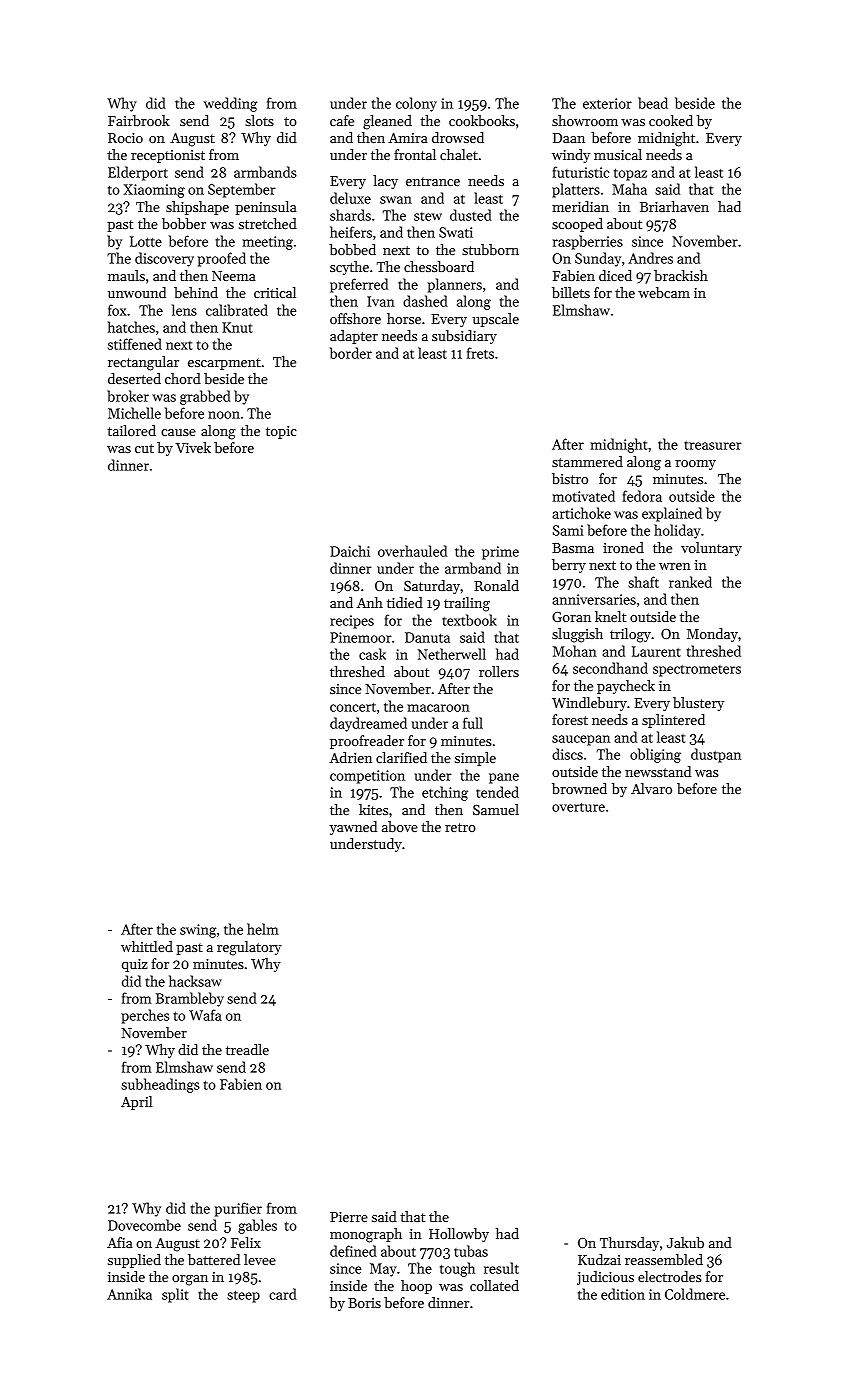  What do you see at coordinates (257, 1226) in the document?
I see `gables` at bounding box center [257, 1226].
